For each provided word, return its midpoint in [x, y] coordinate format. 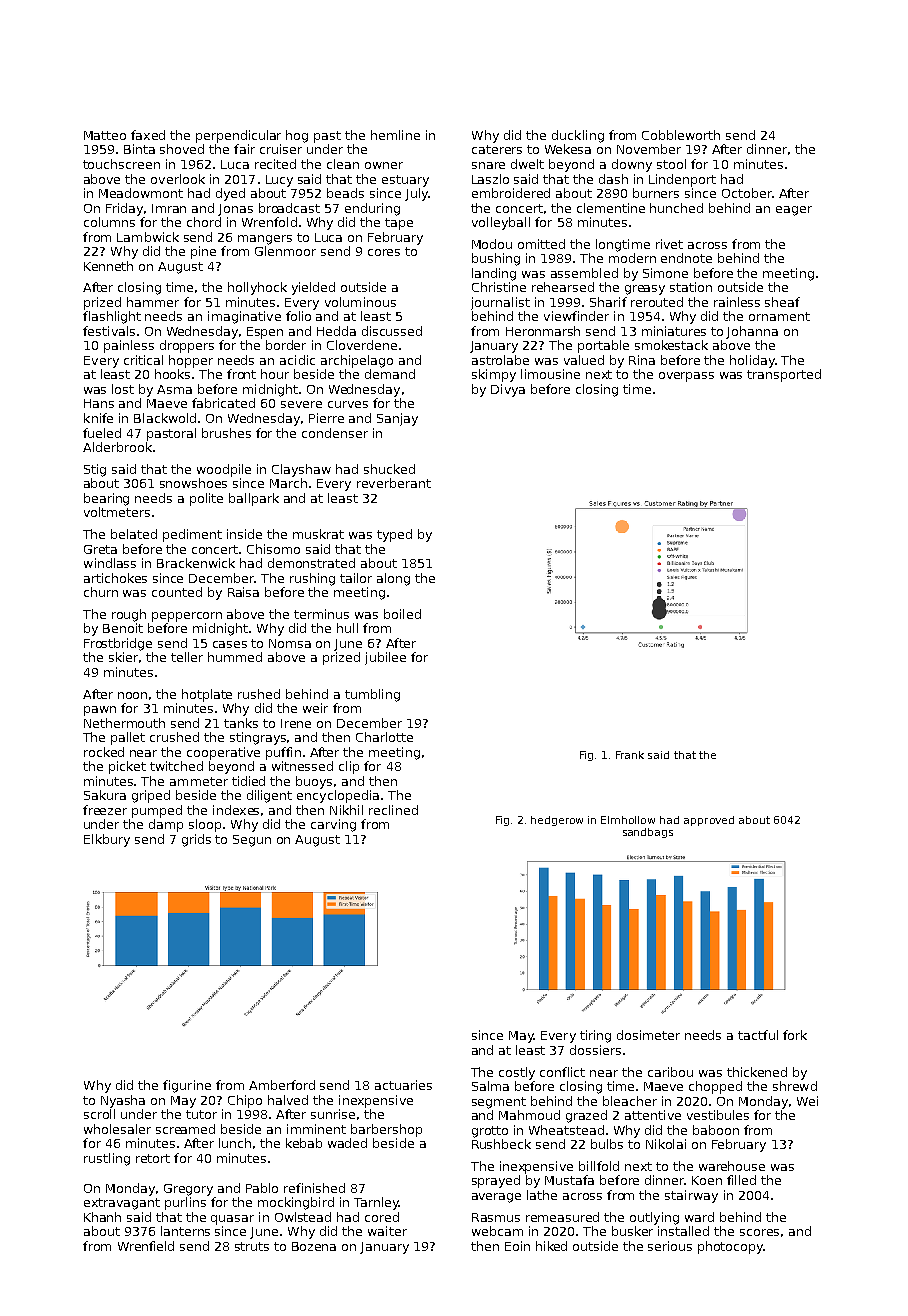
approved [709, 821]
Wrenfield [146, 1246]
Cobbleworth [681, 135]
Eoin [517, 1246]
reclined [393, 810]
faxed [148, 135]
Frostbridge [118, 644]
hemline [395, 135]
